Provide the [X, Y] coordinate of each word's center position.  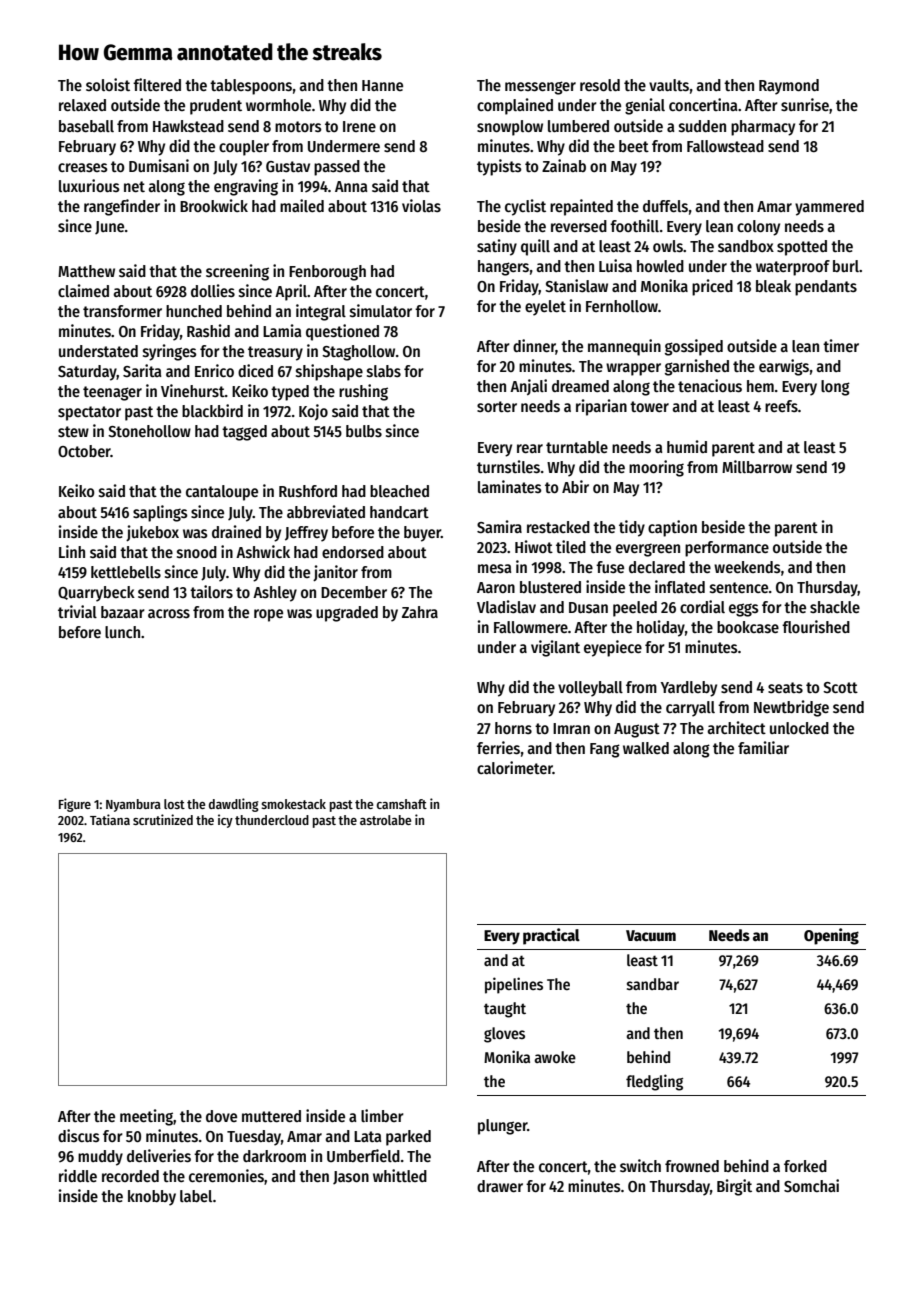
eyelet [545, 308]
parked [408, 1138]
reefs [781, 406]
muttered [271, 1116]
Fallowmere [531, 627]
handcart [399, 512]
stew [73, 431]
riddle [78, 1175]
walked [646, 748]
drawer [500, 1186]
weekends [747, 567]
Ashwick [263, 552]
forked [805, 1166]
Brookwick [214, 205]
